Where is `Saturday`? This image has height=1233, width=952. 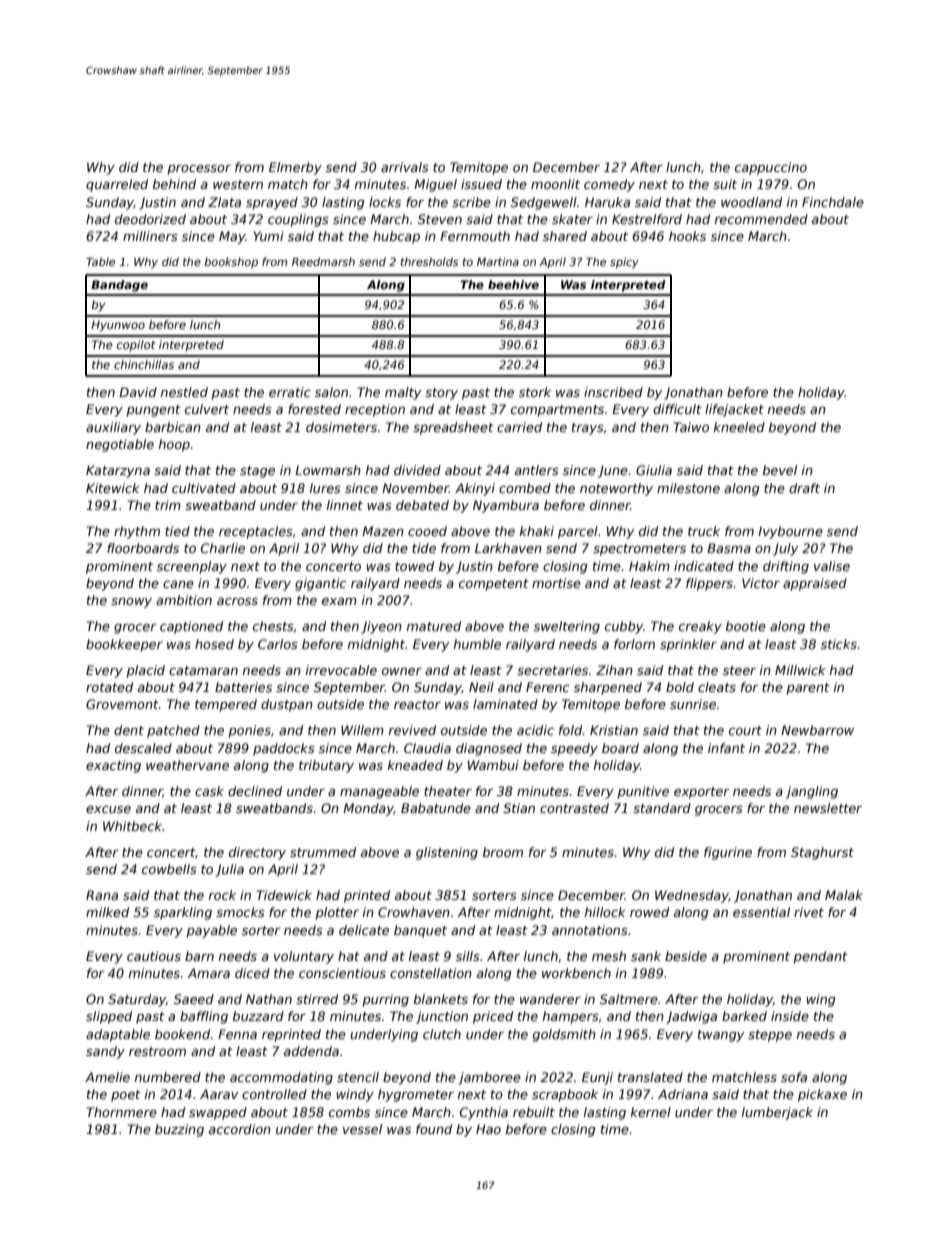
Saturday is located at coordinates (137, 1000).
